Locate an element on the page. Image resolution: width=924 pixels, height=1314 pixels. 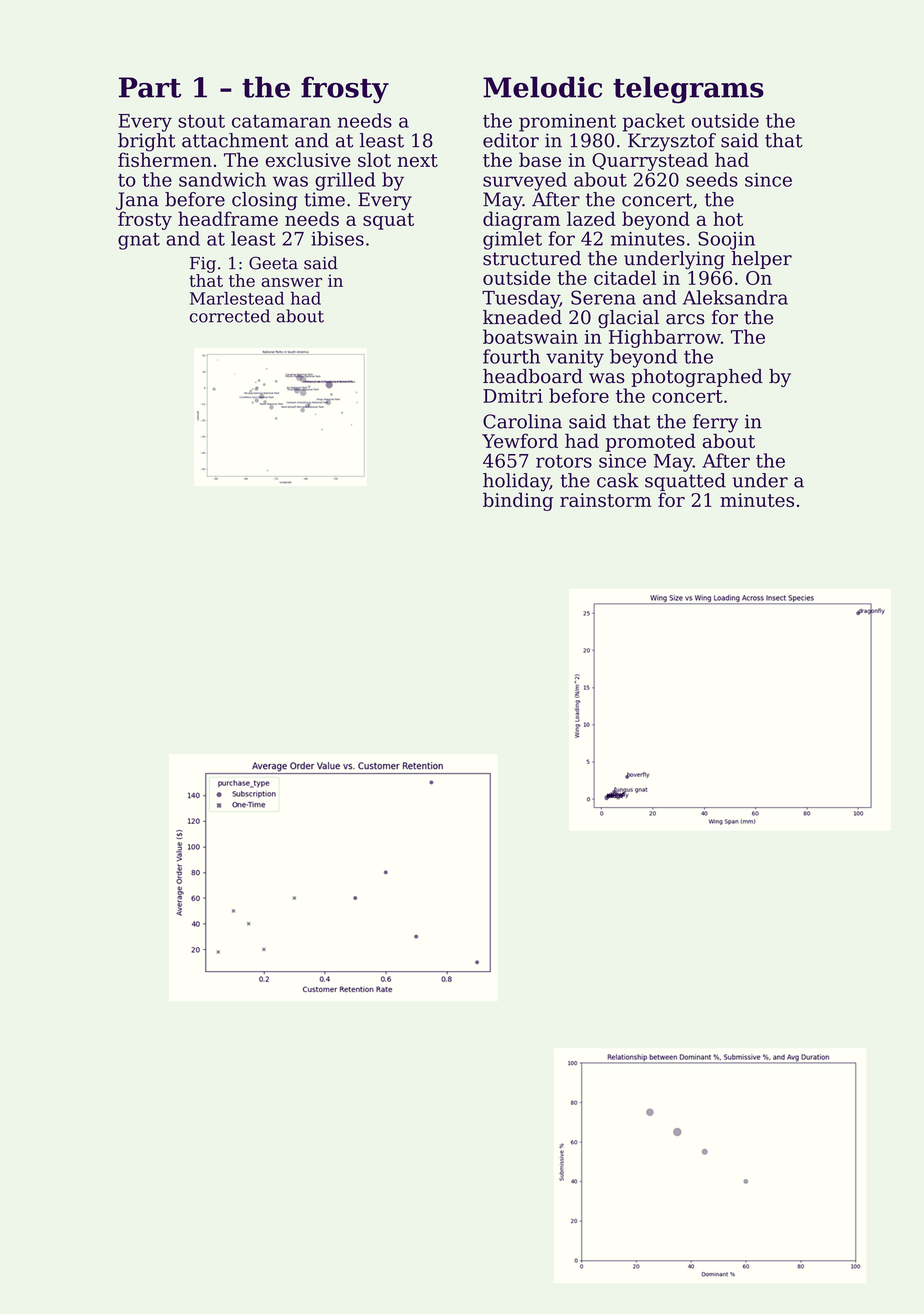
Aleksandra is located at coordinates (735, 297).
